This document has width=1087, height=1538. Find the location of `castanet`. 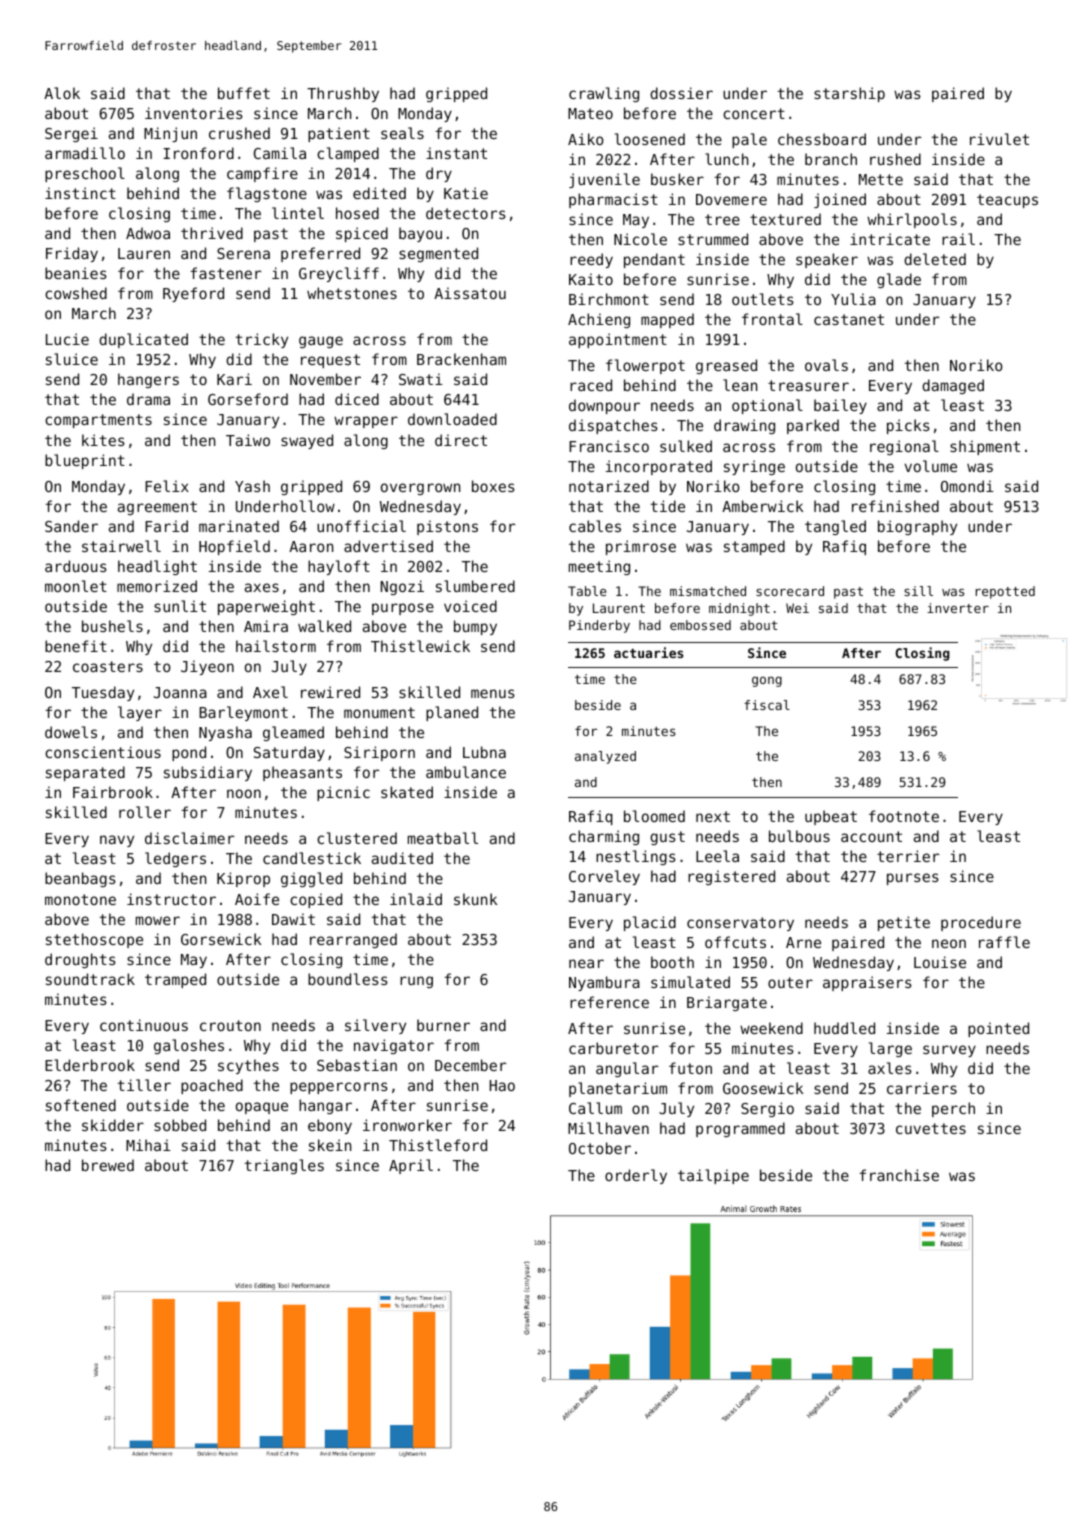

castanet is located at coordinates (849, 319).
